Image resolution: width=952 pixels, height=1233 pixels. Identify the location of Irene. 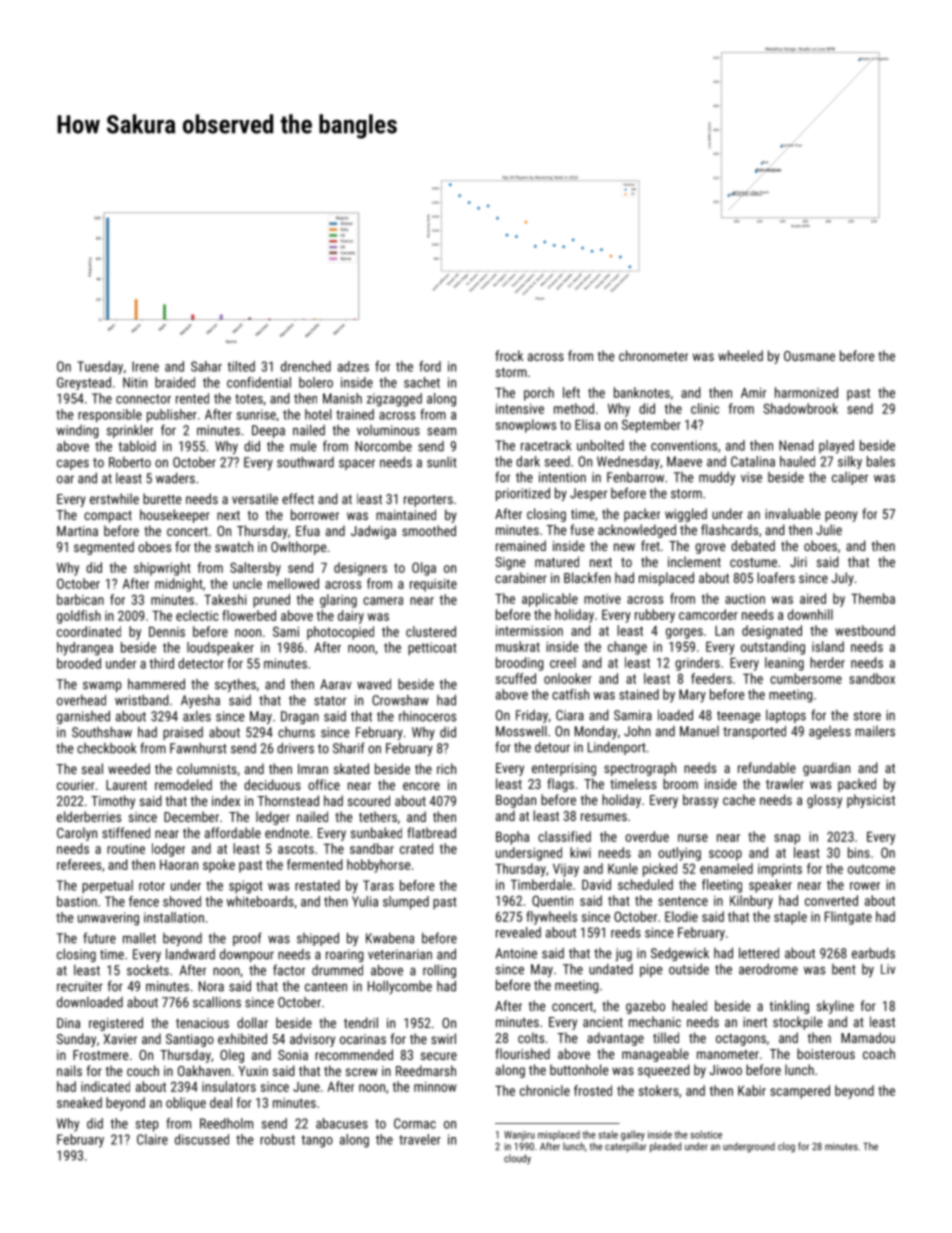
(145, 366).
